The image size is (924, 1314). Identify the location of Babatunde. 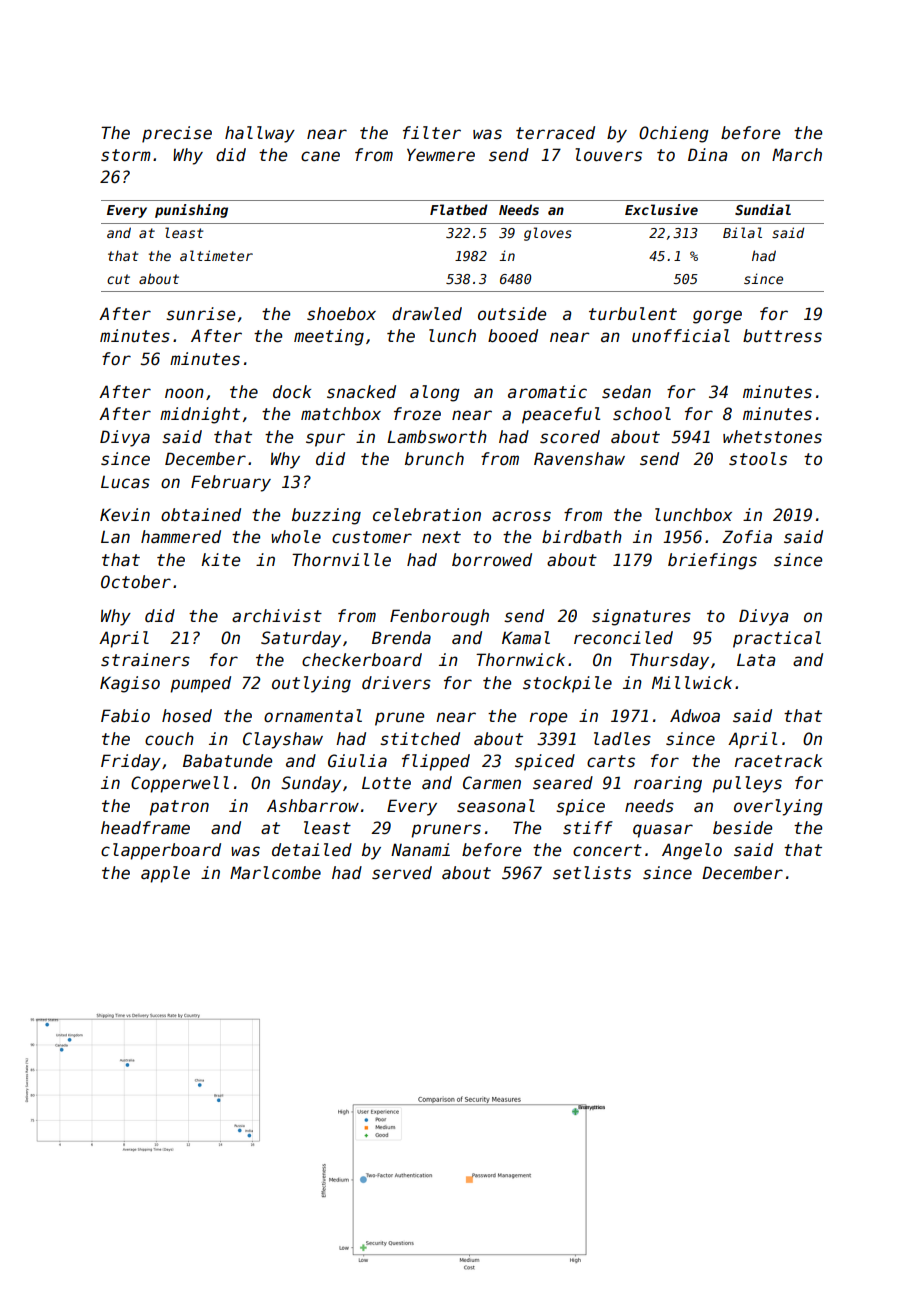
(227, 761).
